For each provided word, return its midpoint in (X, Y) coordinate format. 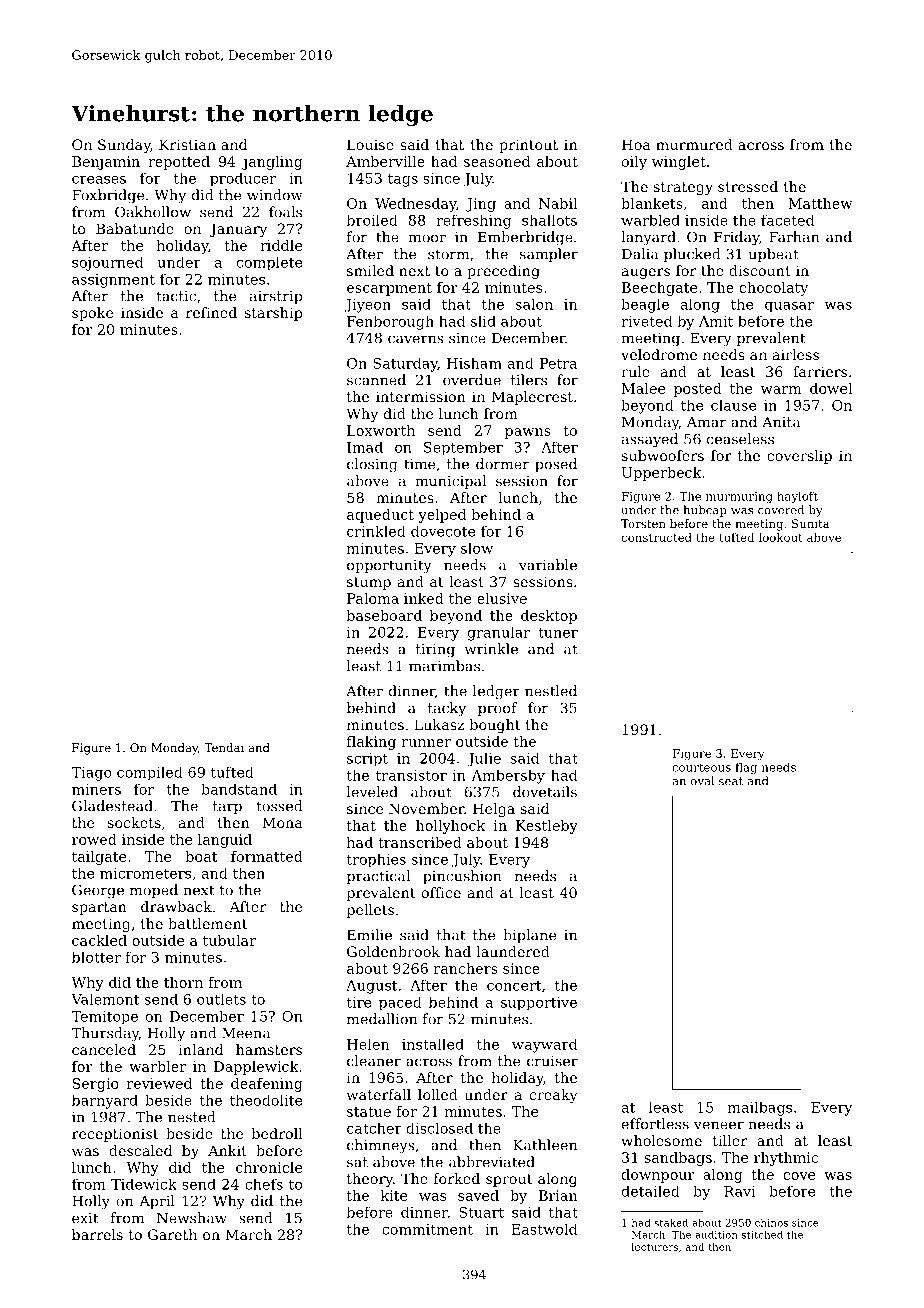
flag (746, 768)
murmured (694, 144)
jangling (272, 163)
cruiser (552, 1061)
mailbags (760, 1108)
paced (400, 1003)
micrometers (145, 873)
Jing (481, 205)
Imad (365, 447)
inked (424, 598)
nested (192, 1117)
